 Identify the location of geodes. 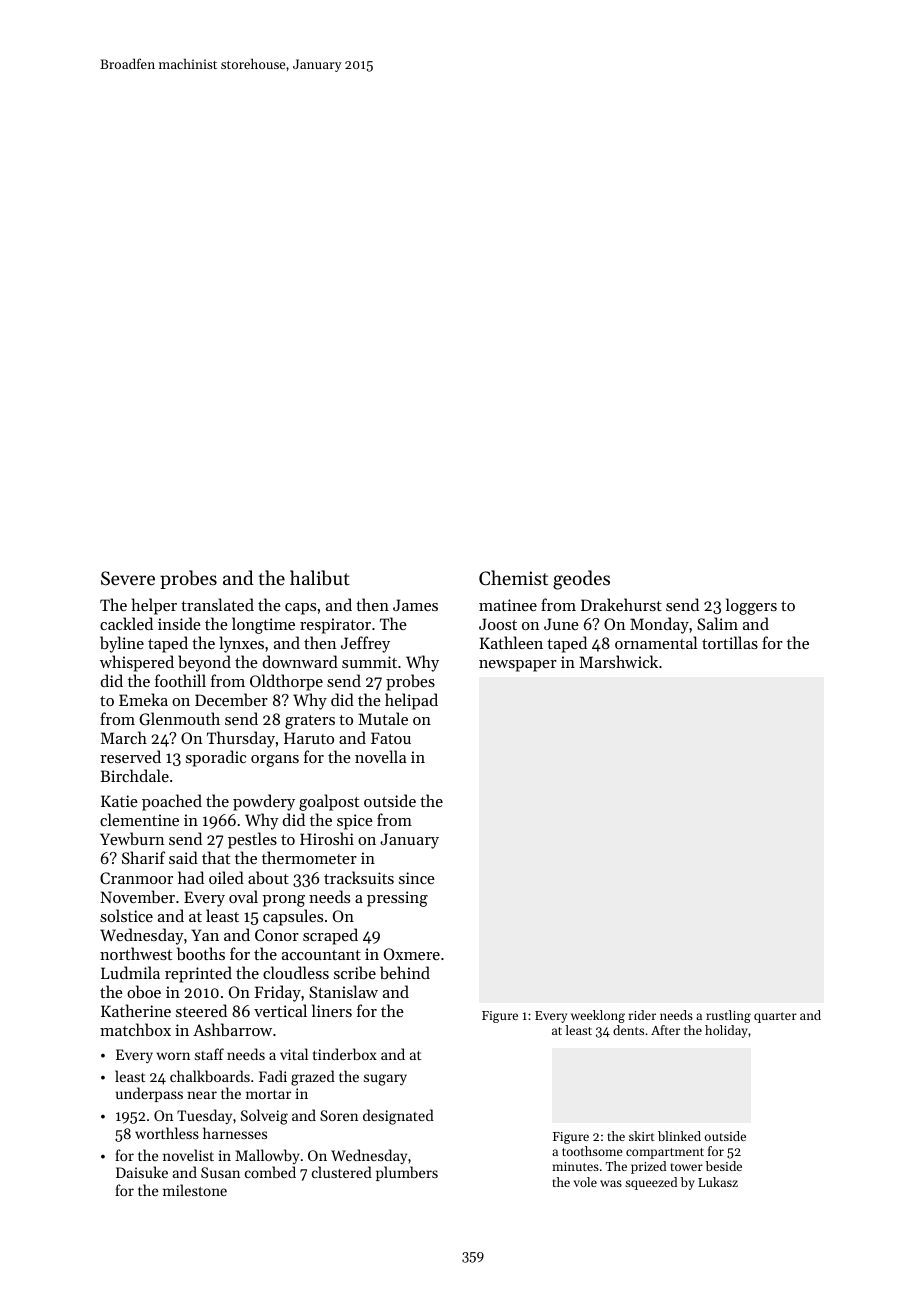
(581, 580).
